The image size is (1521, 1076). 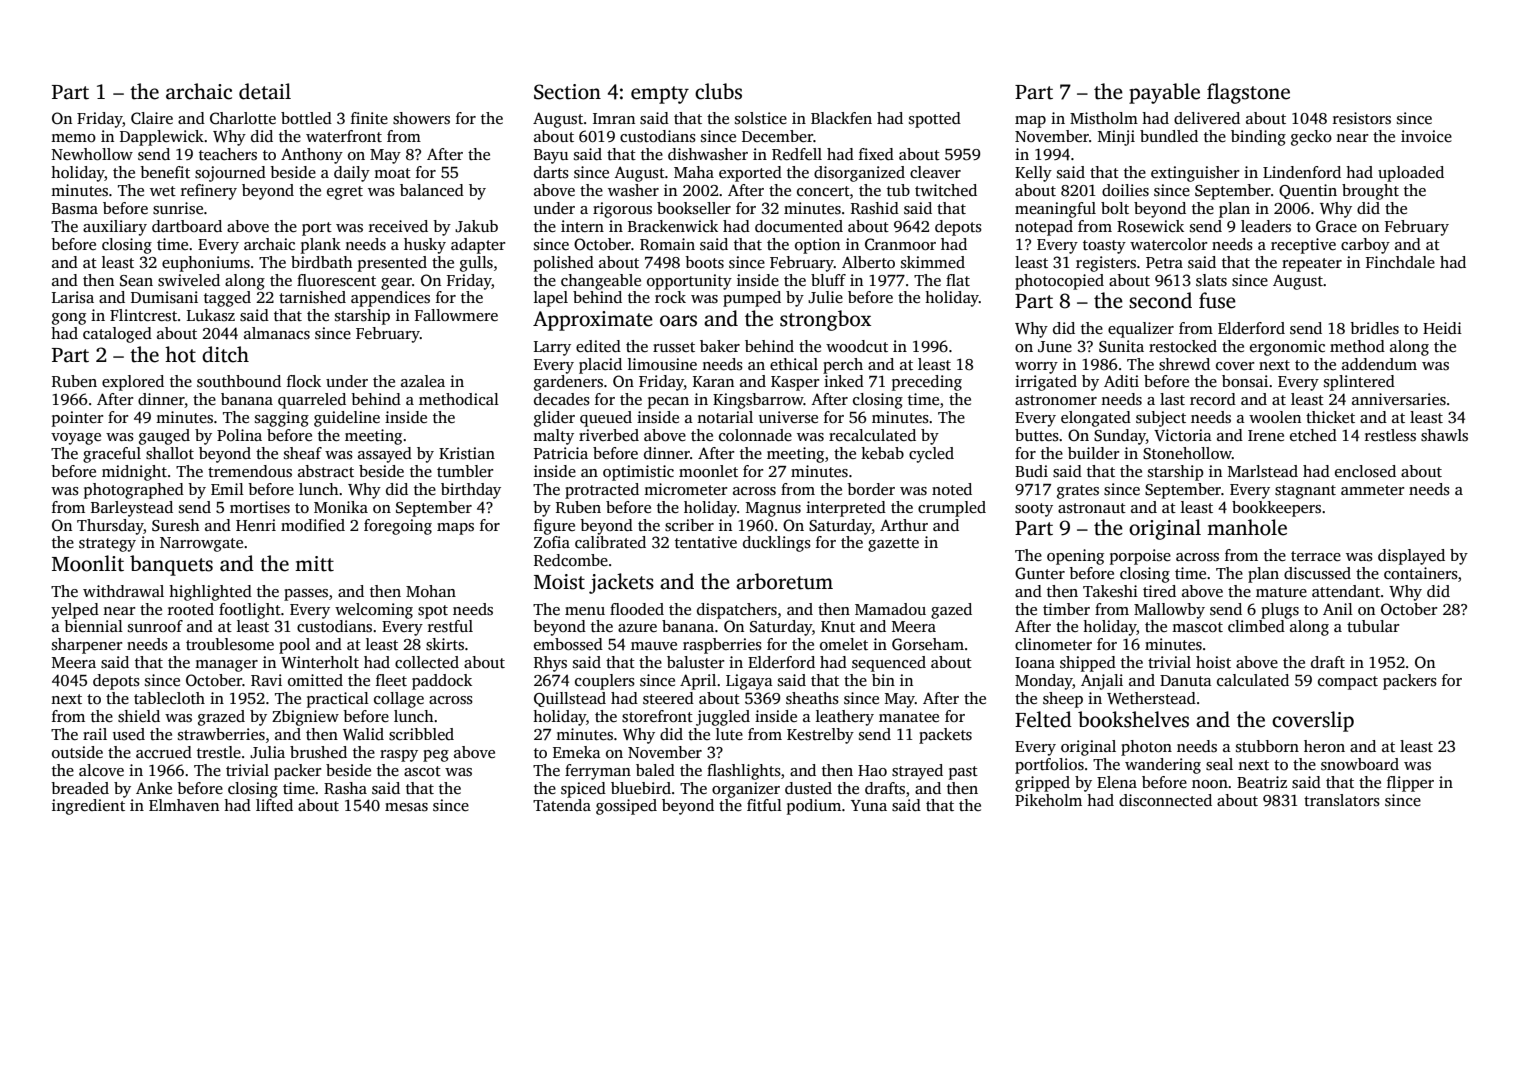 What do you see at coordinates (562, 805) in the page?
I see `Tatenda` at bounding box center [562, 805].
